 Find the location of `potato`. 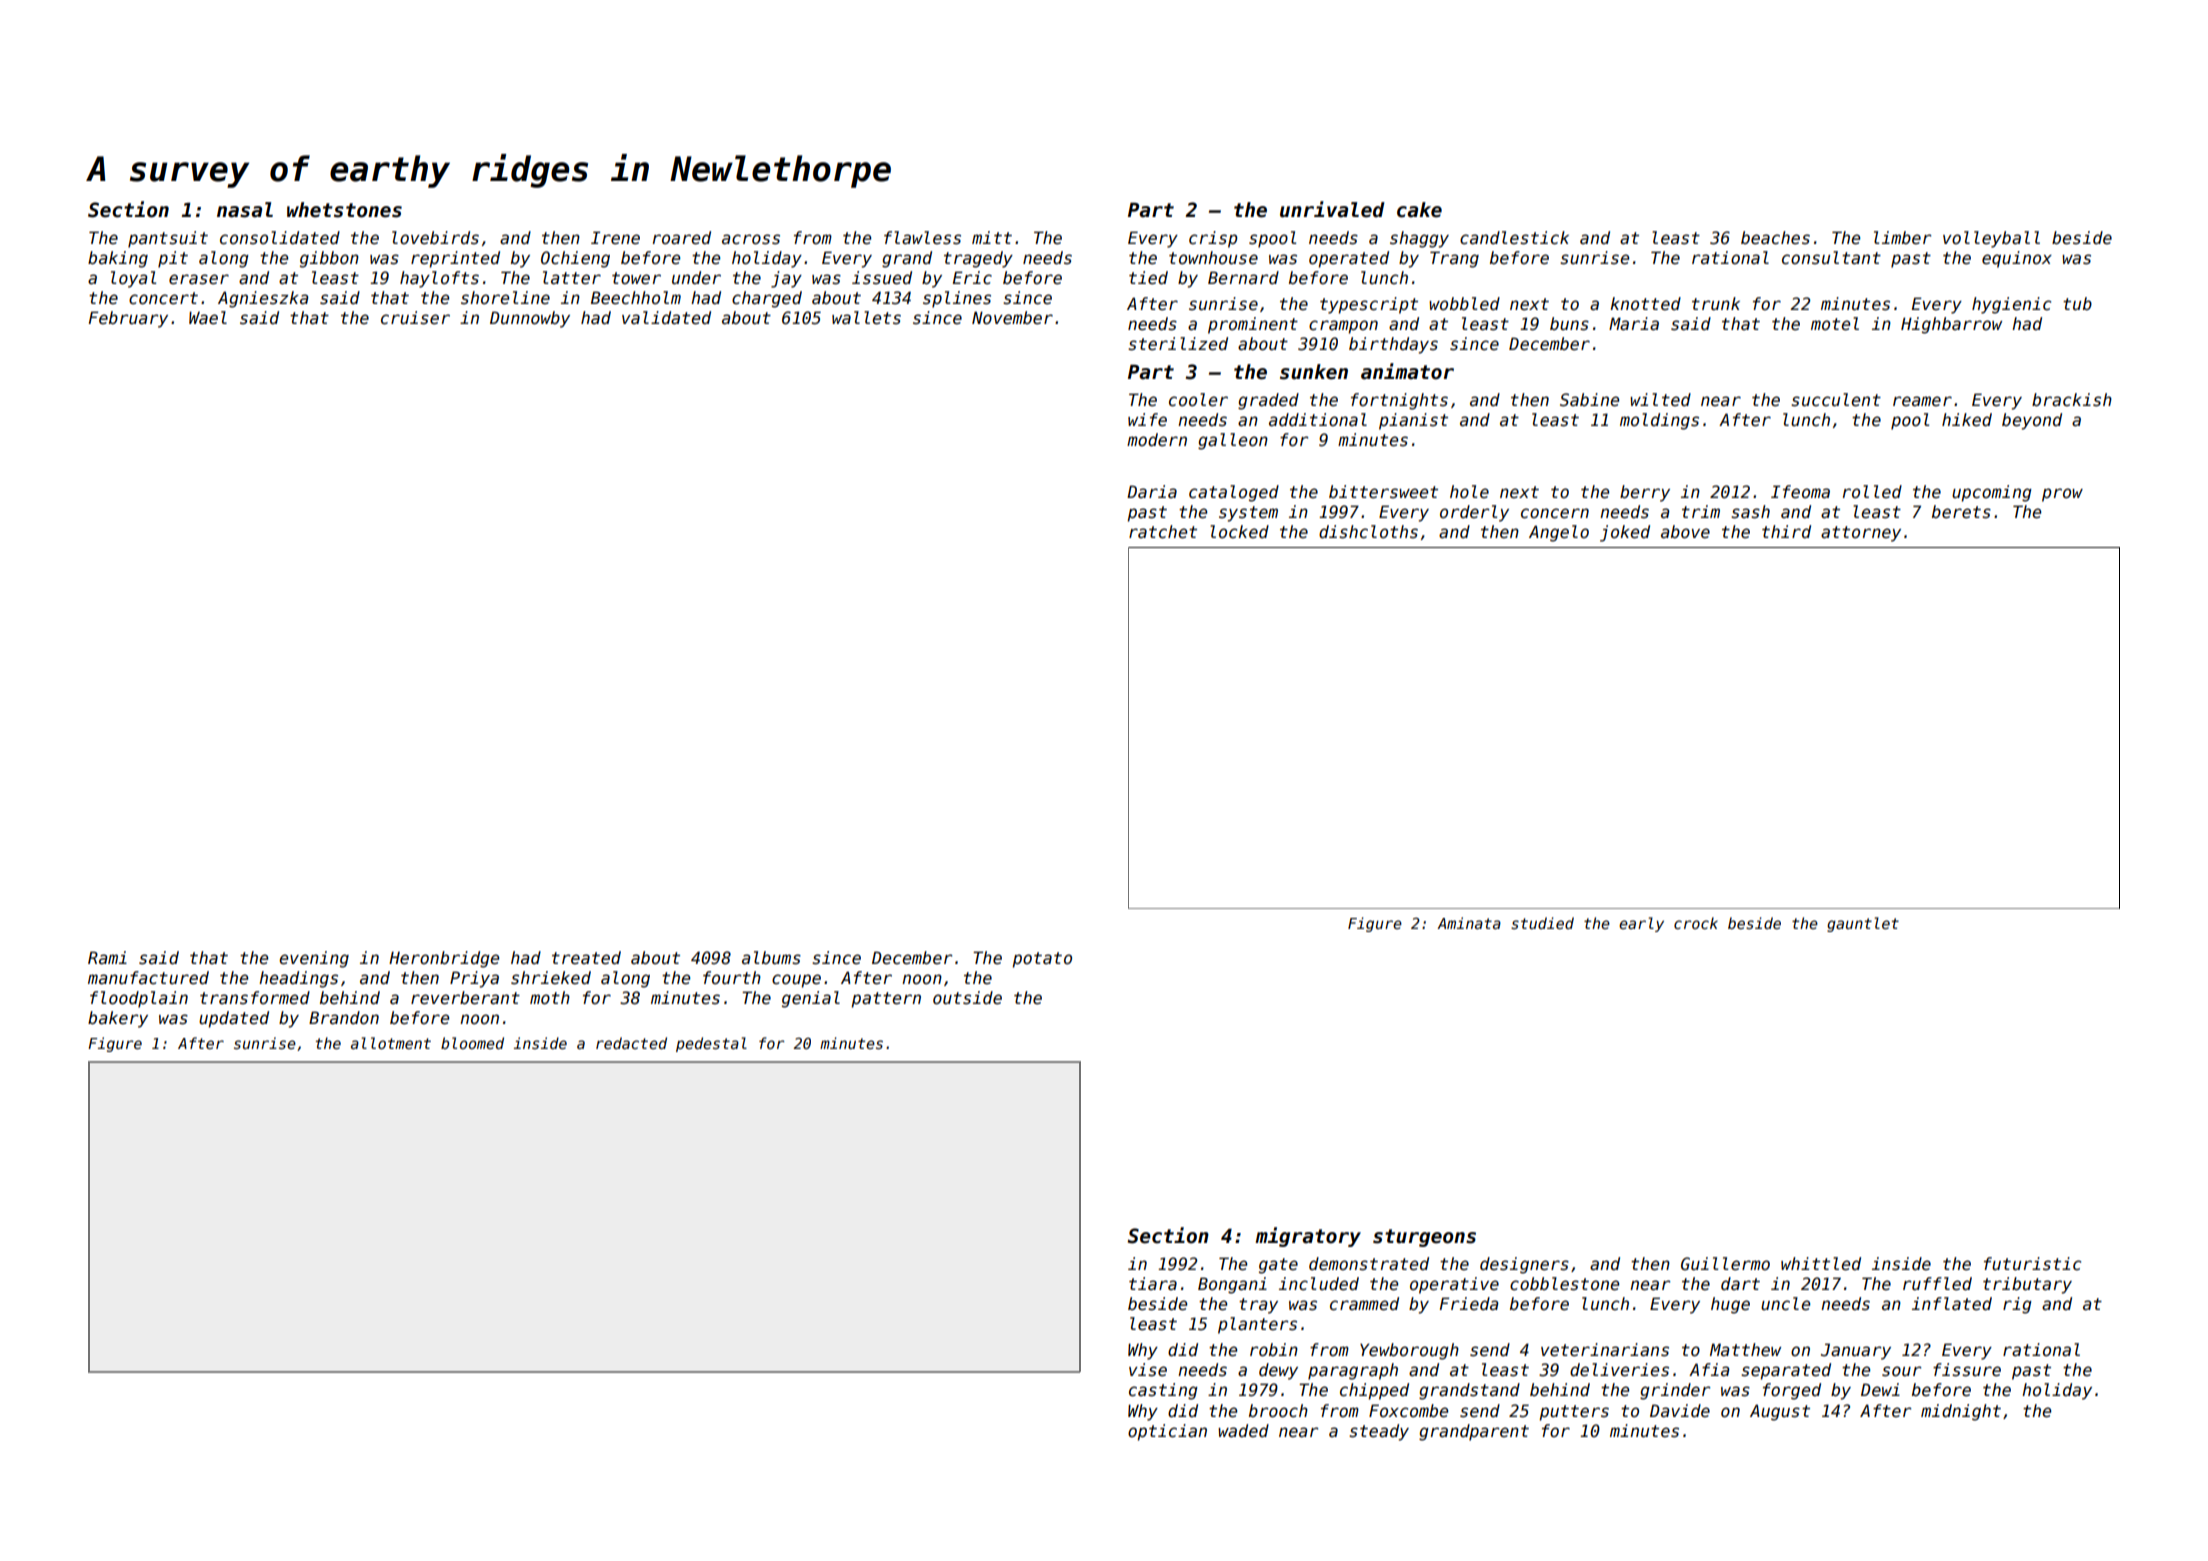

potato is located at coordinates (1042, 960).
